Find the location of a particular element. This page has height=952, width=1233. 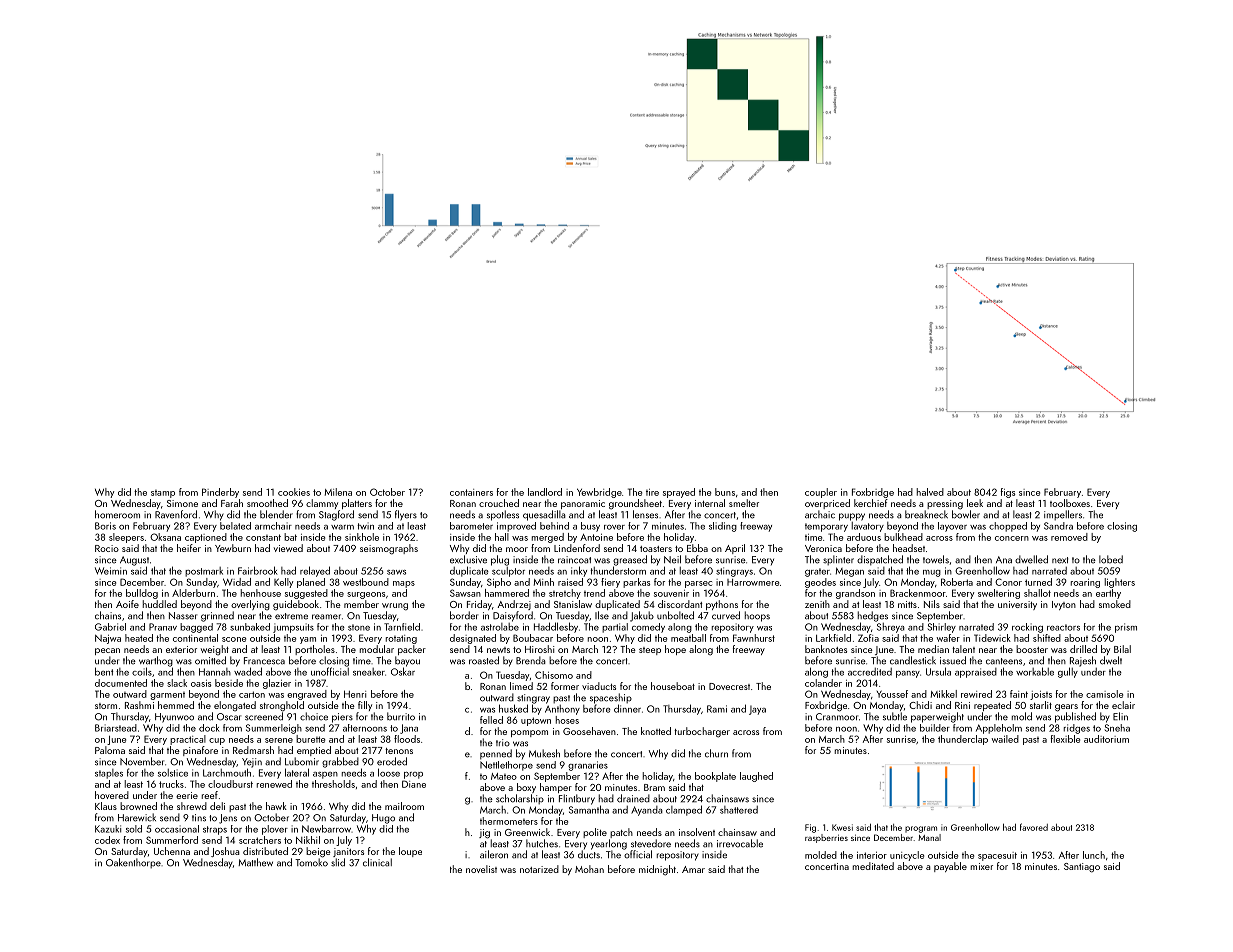

median is located at coordinates (933, 649).
